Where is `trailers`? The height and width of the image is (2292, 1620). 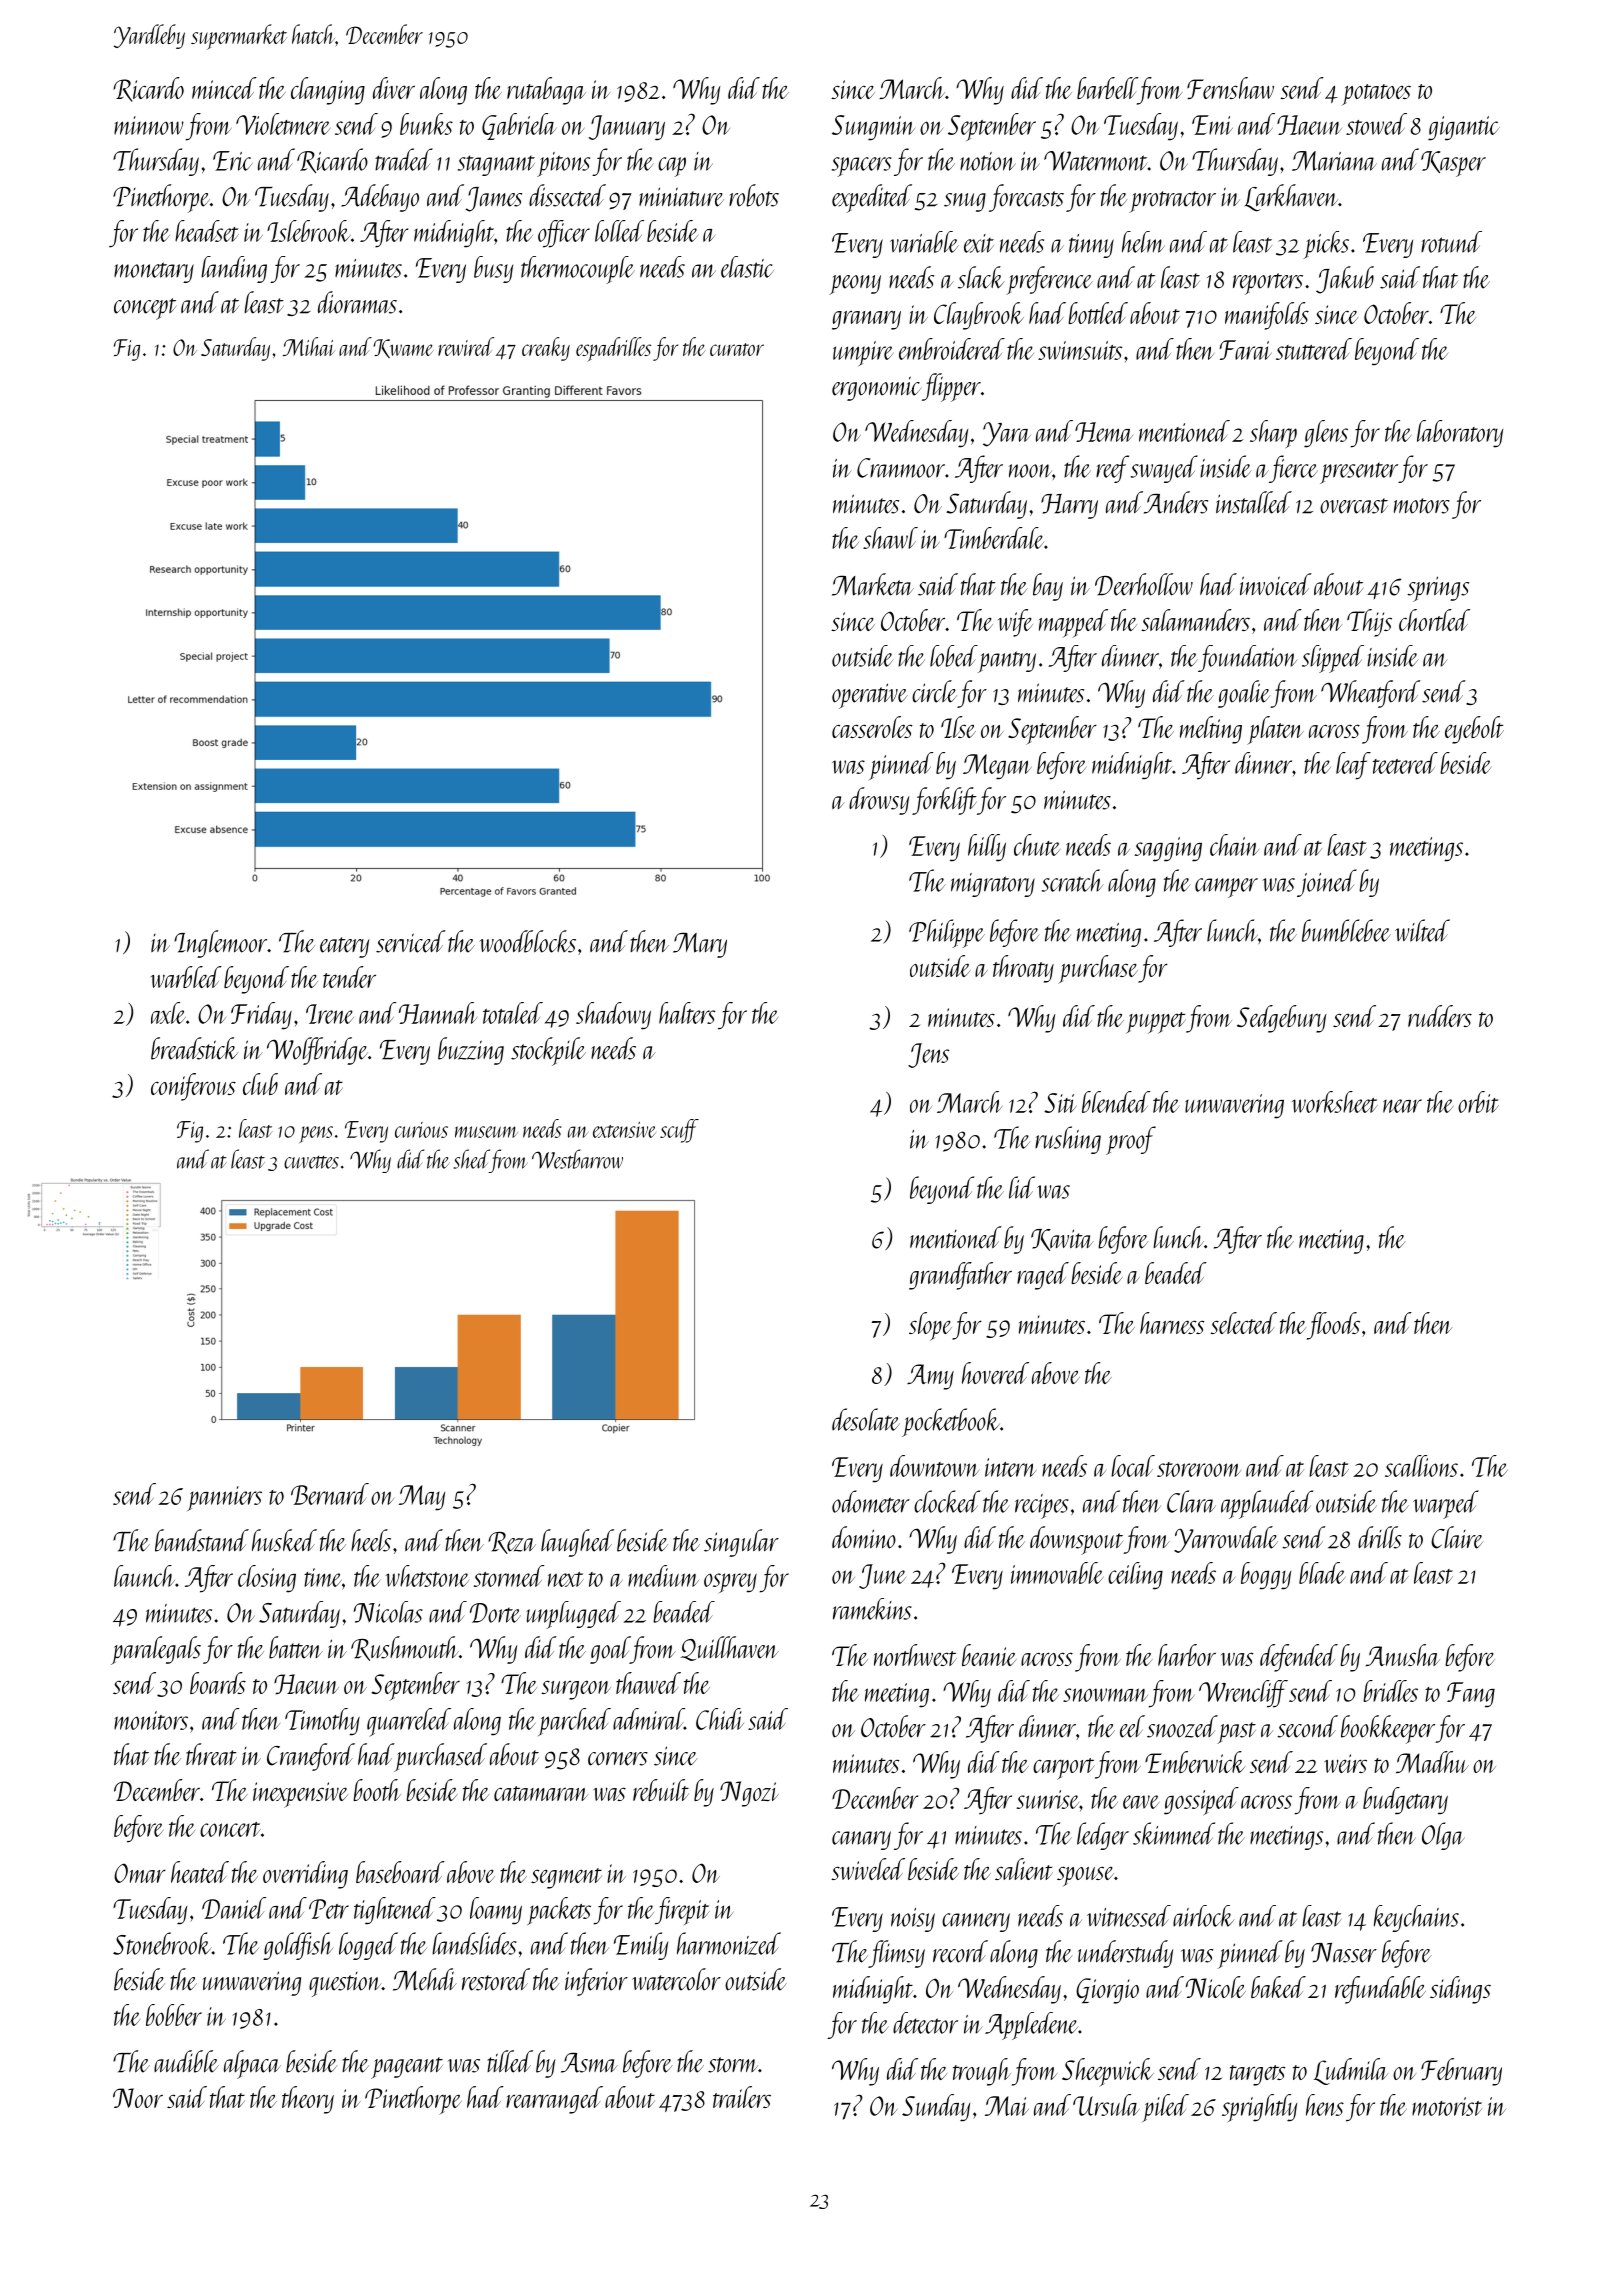
trailers is located at coordinates (742, 2097).
